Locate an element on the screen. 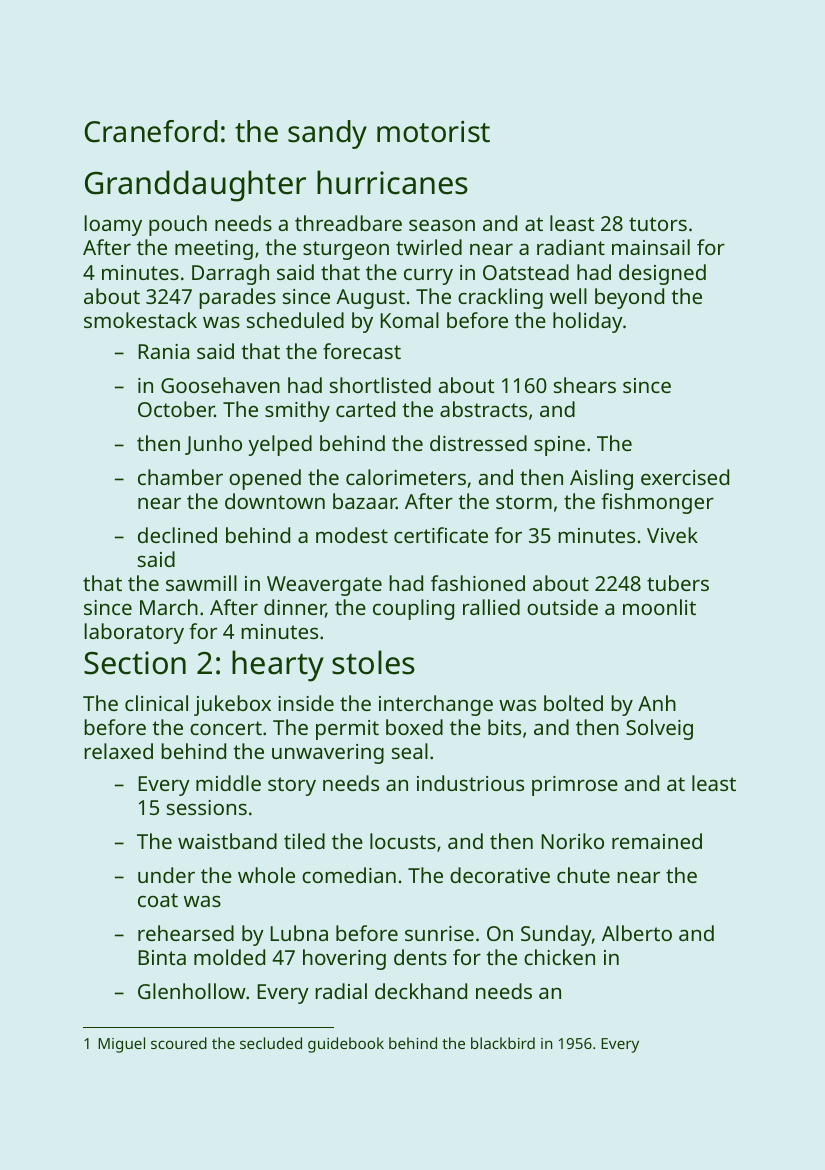 The image size is (825, 1170). Alberto is located at coordinates (637, 933).
